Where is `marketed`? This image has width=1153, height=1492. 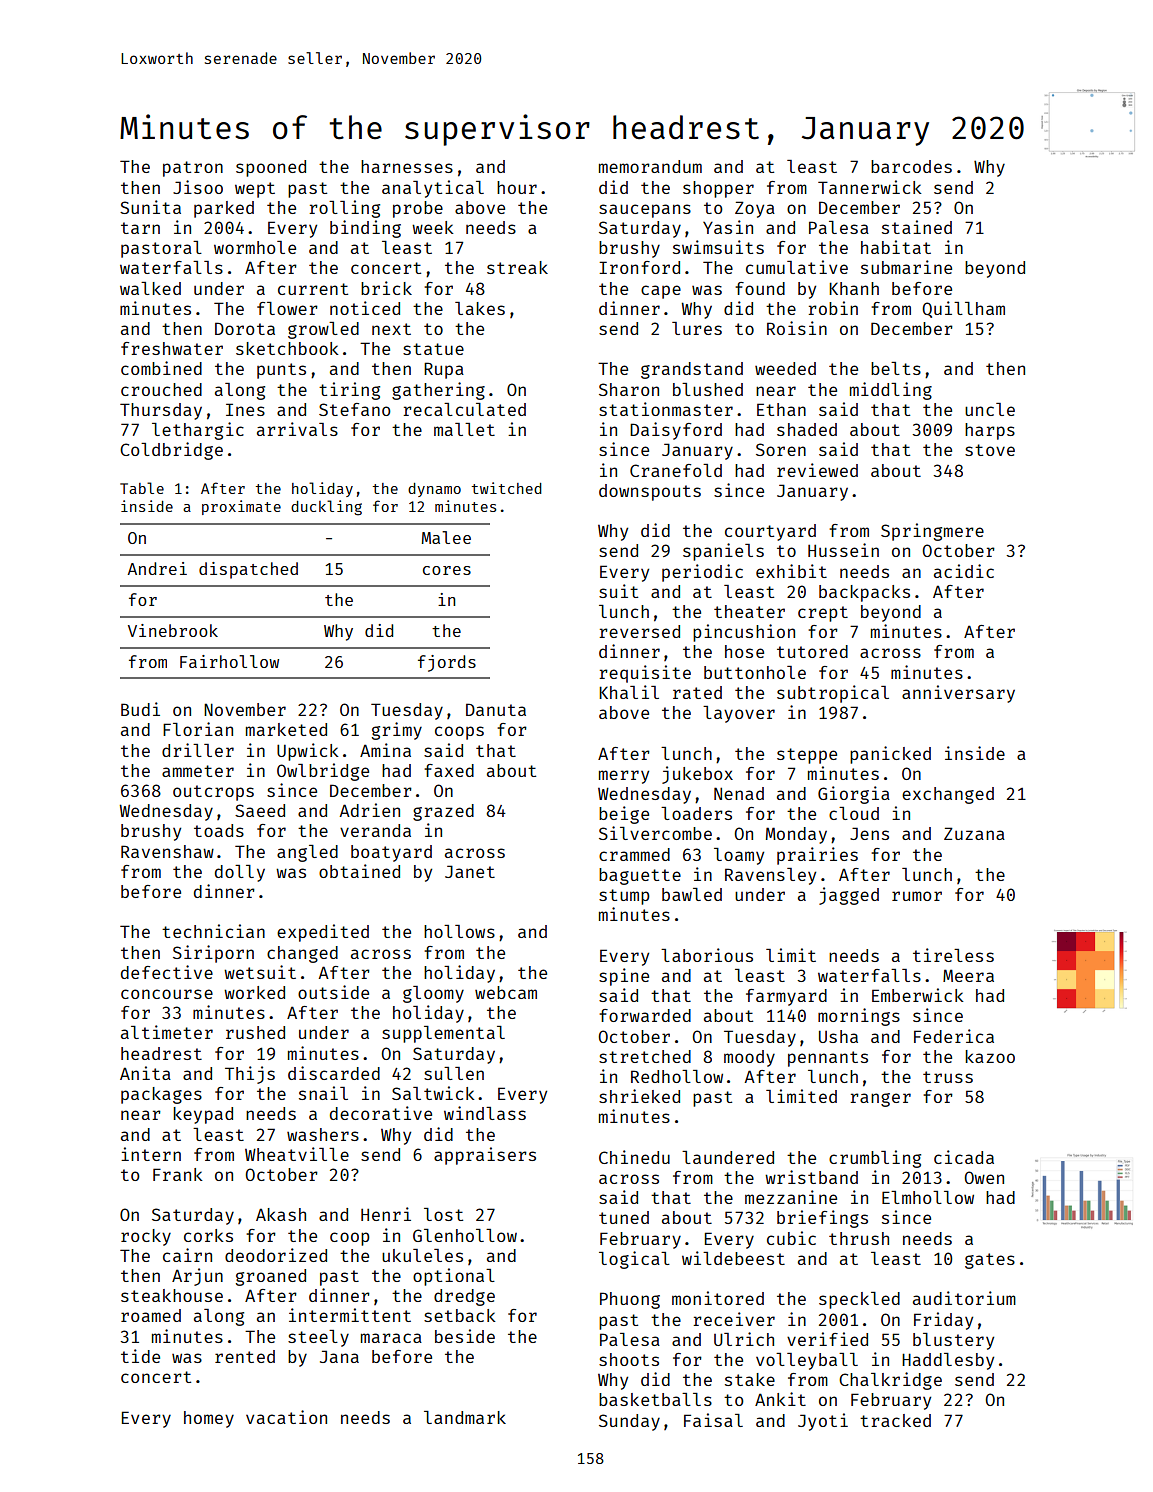
marketed is located at coordinates (286, 729).
